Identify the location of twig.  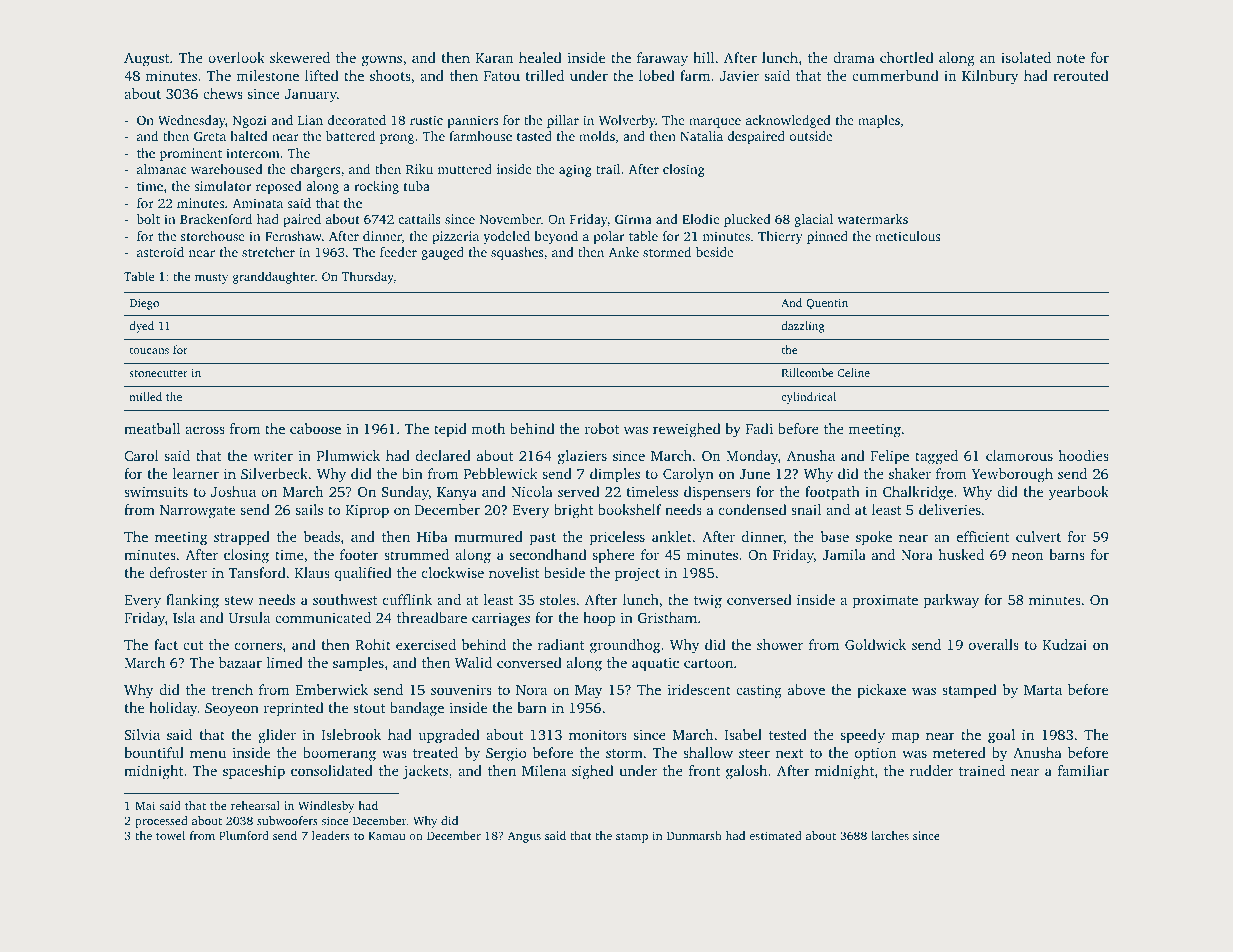
(708, 601).
